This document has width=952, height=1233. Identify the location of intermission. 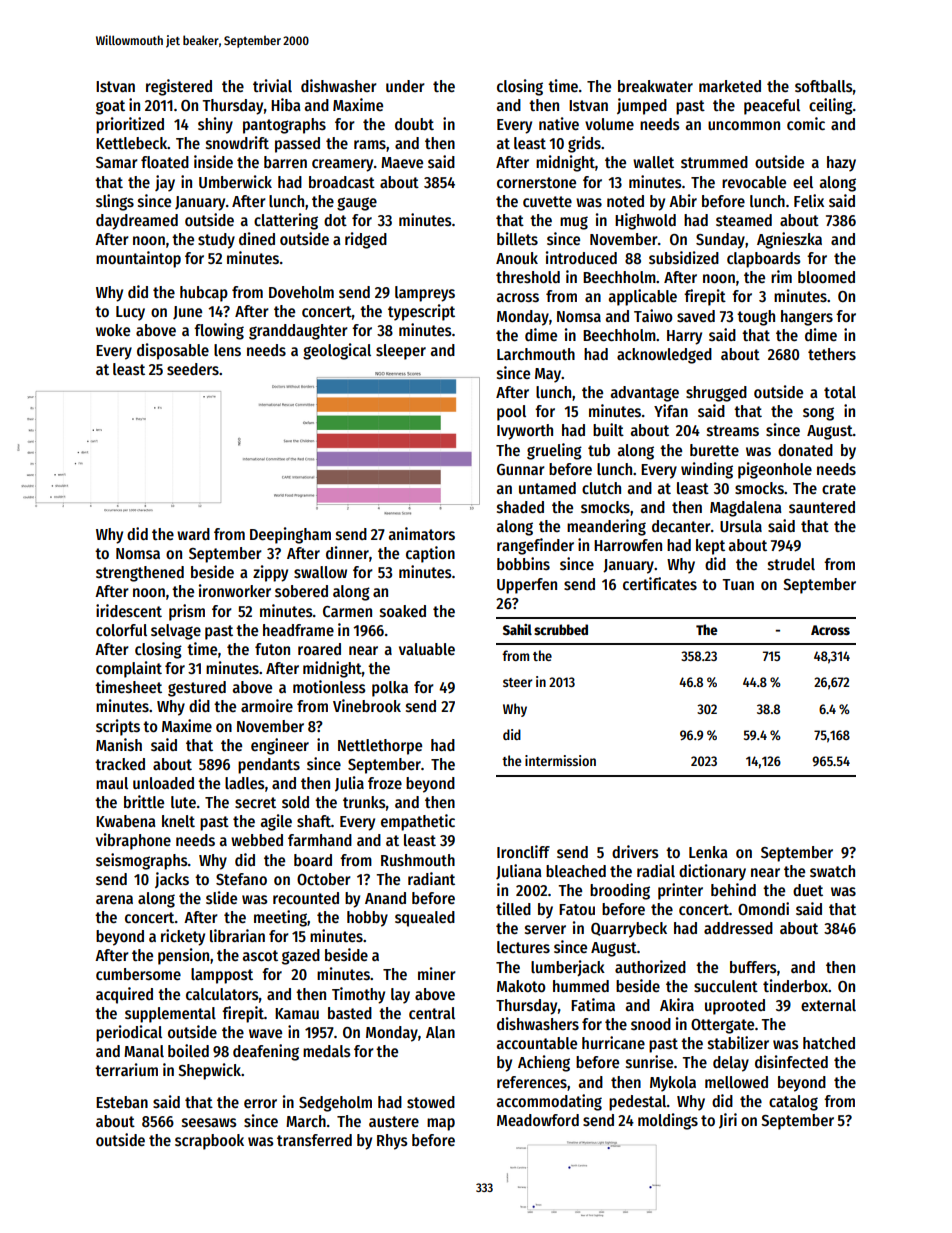
(560, 760).
